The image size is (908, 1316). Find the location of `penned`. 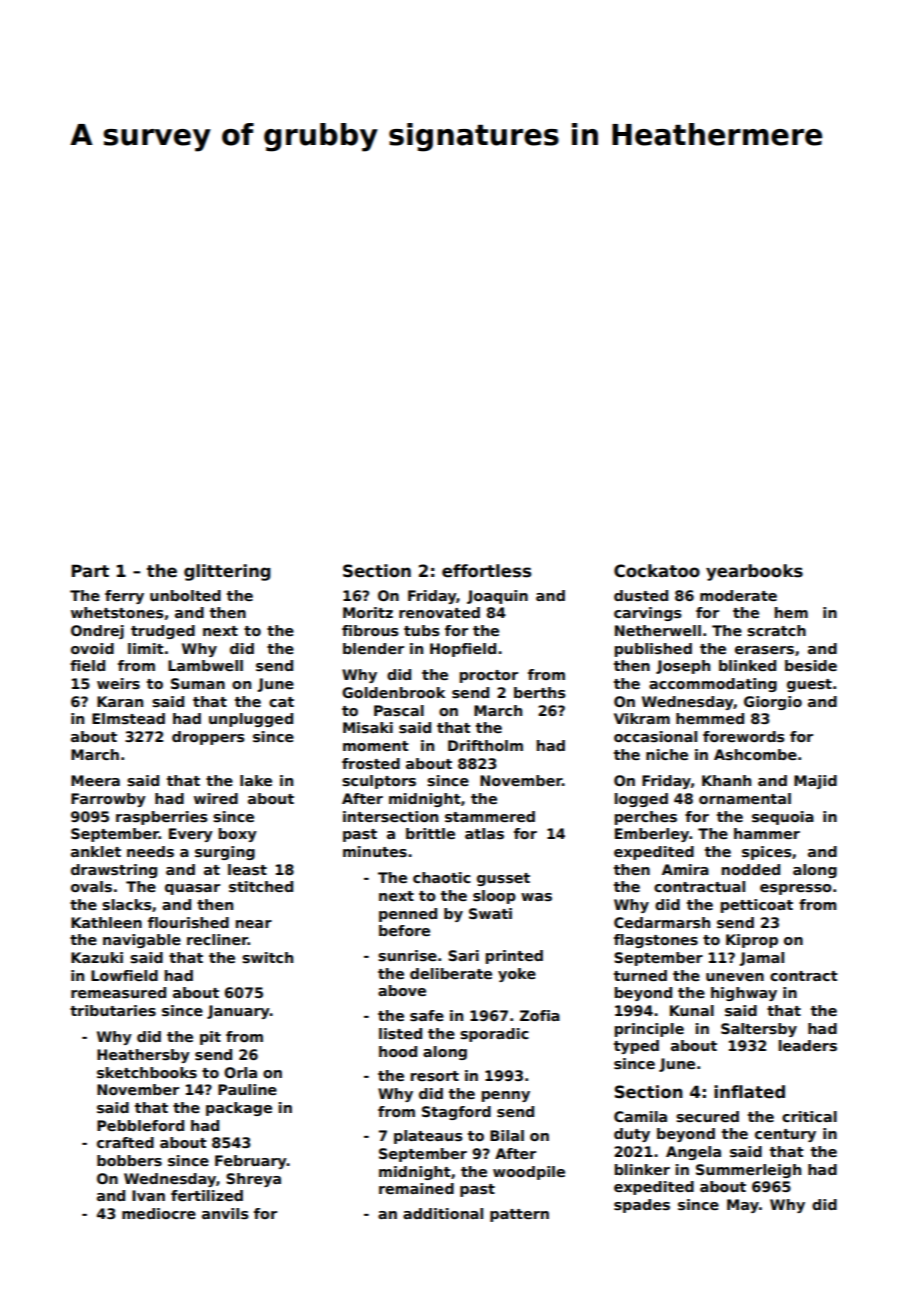

penned is located at coordinates (408, 915).
